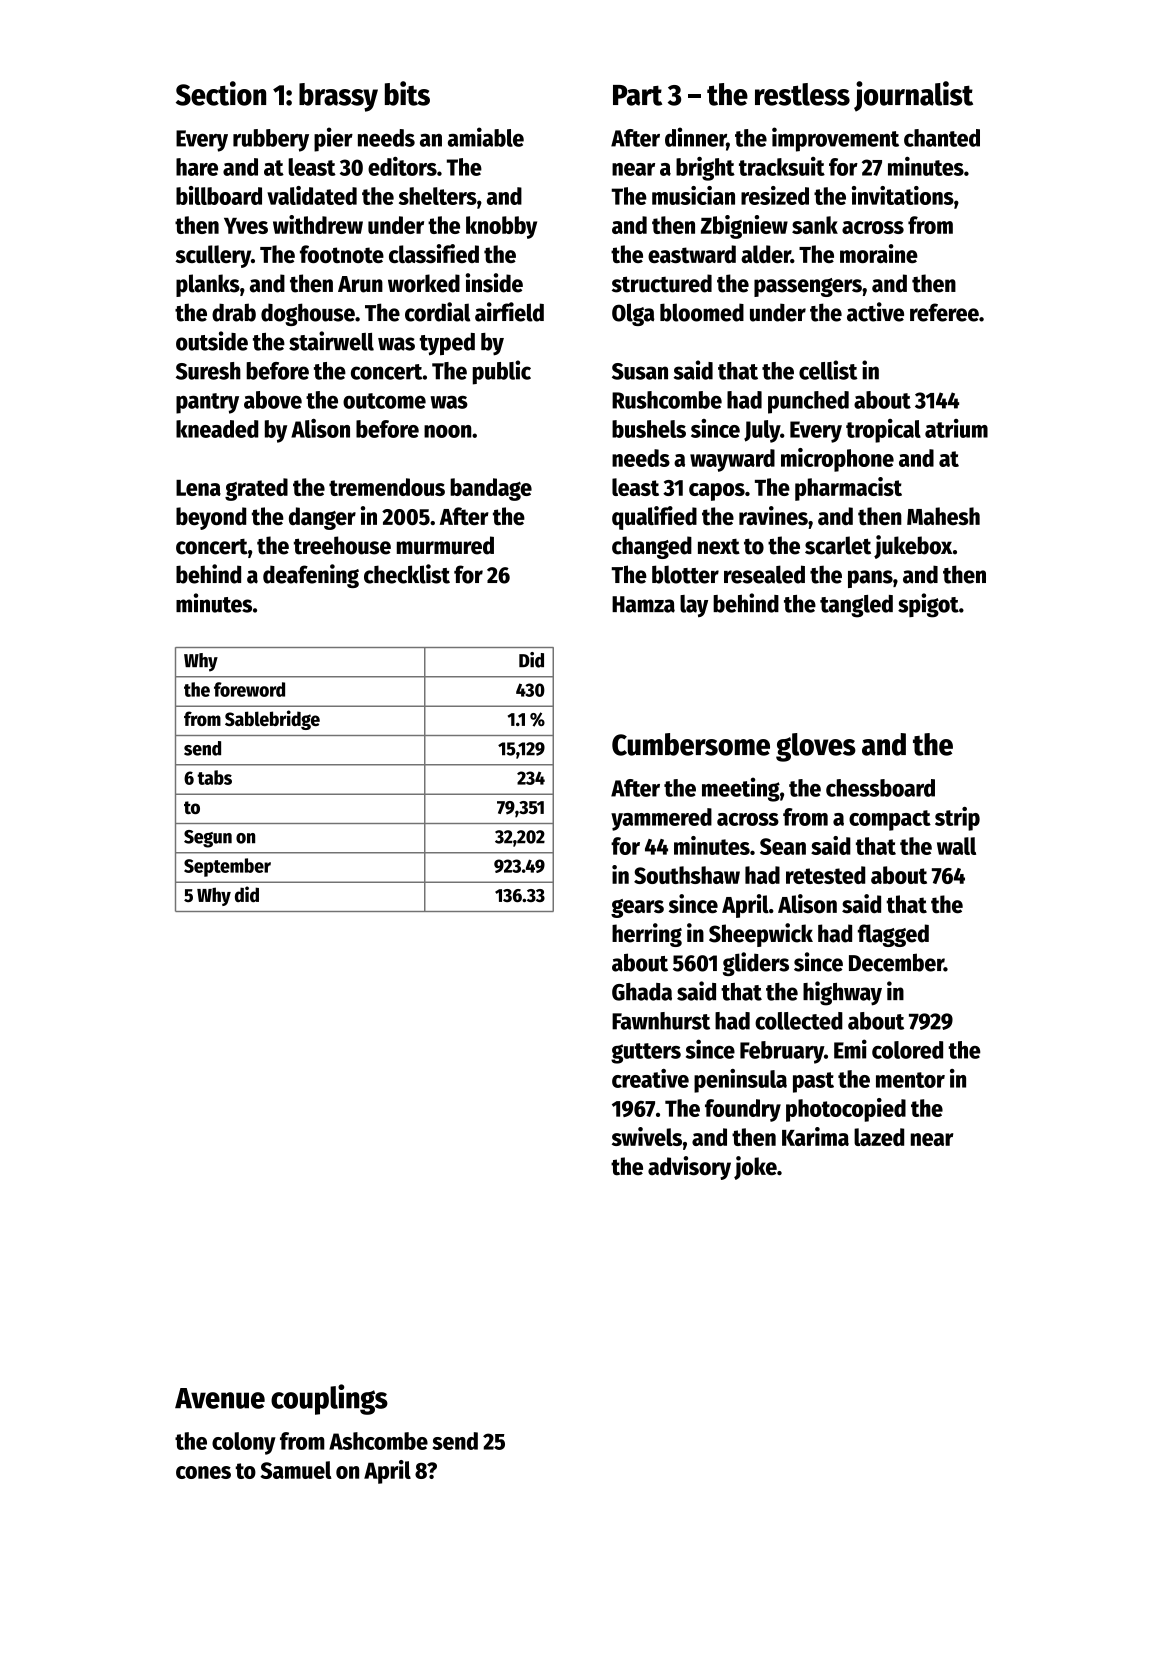 This page has width=1165, height=1654. What do you see at coordinates (227, 867) in the page?
I see `September` at bounding box center [227, 867].
